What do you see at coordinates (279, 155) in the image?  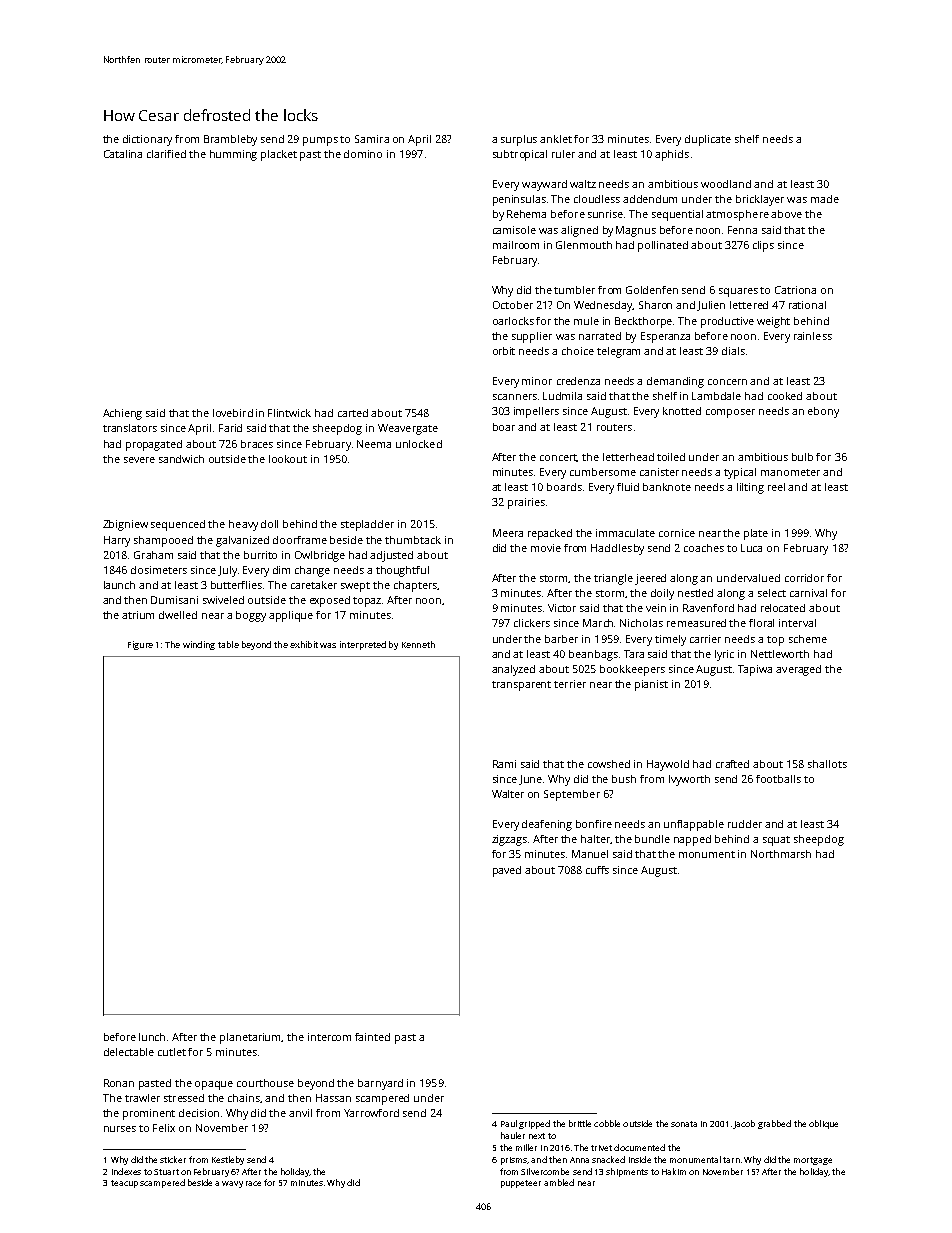 I see `placket` at bounding box center [279, 155].
